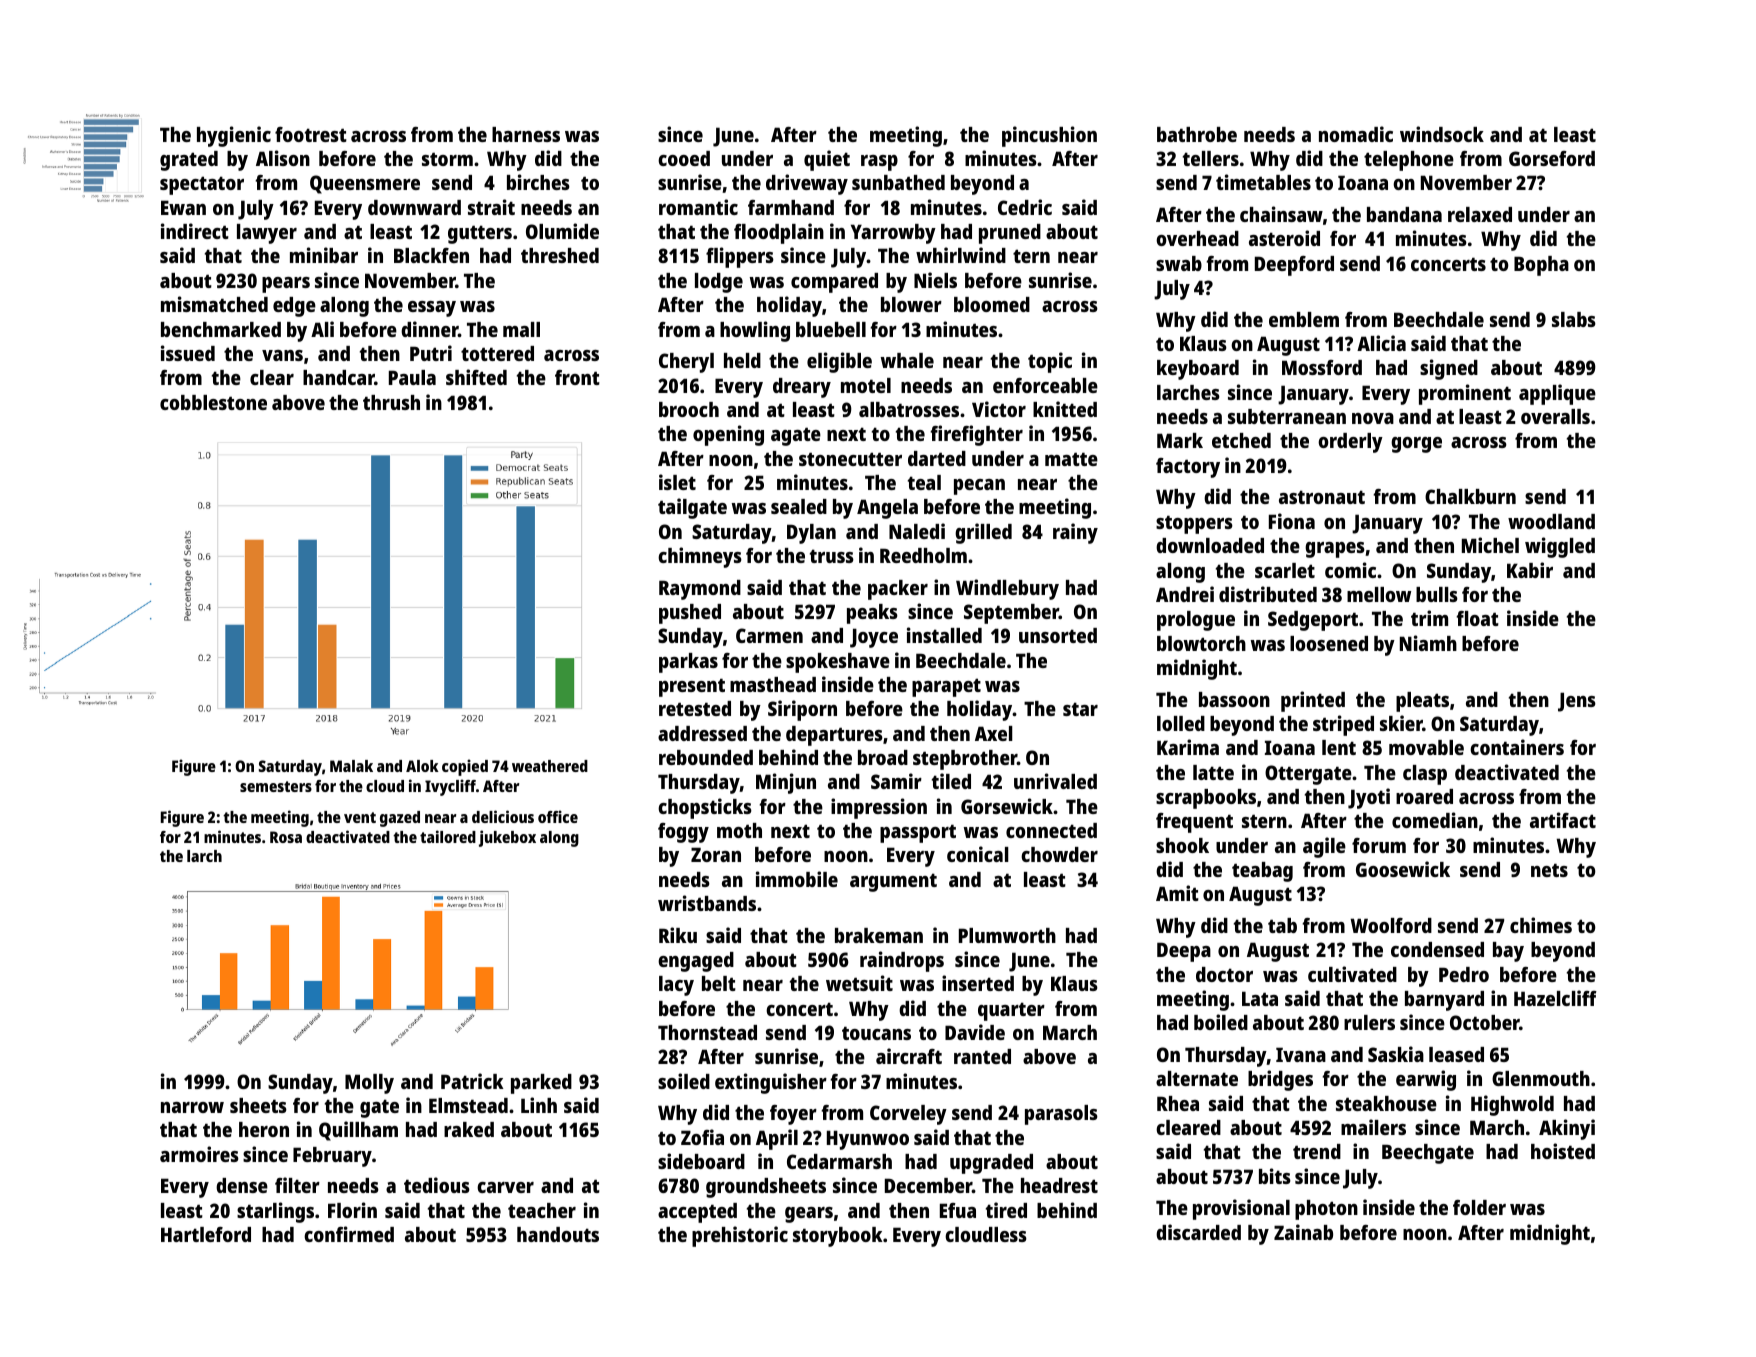 Image resolution: width=1756 pixels, height=1357 pixels. I want to click on Jens, so click(1577, 702).
